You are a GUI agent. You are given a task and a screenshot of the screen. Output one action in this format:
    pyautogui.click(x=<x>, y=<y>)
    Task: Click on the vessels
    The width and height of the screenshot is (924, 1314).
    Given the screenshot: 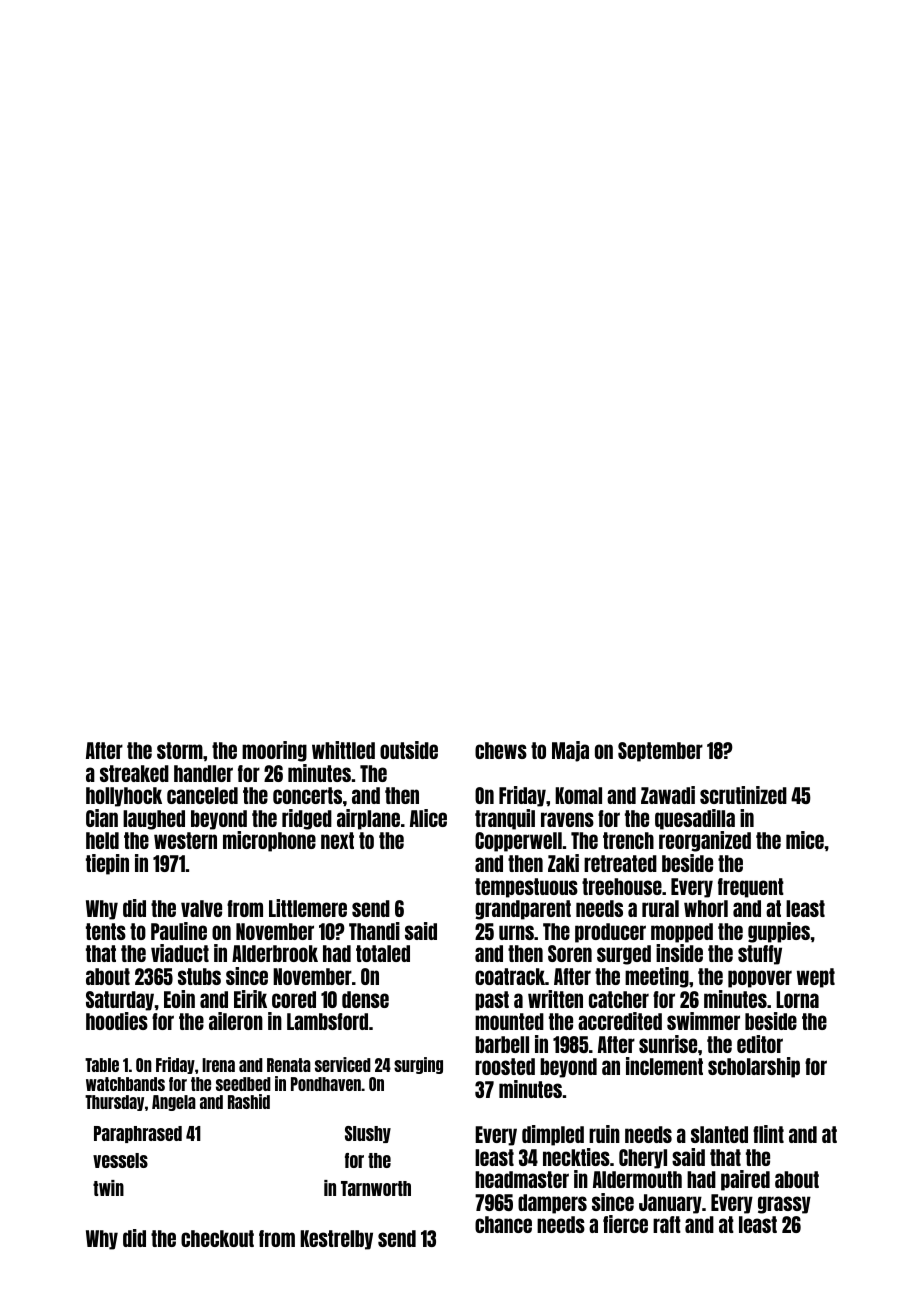 What is the action you would take?
    pyautogui.click(x=120, y=1160)
